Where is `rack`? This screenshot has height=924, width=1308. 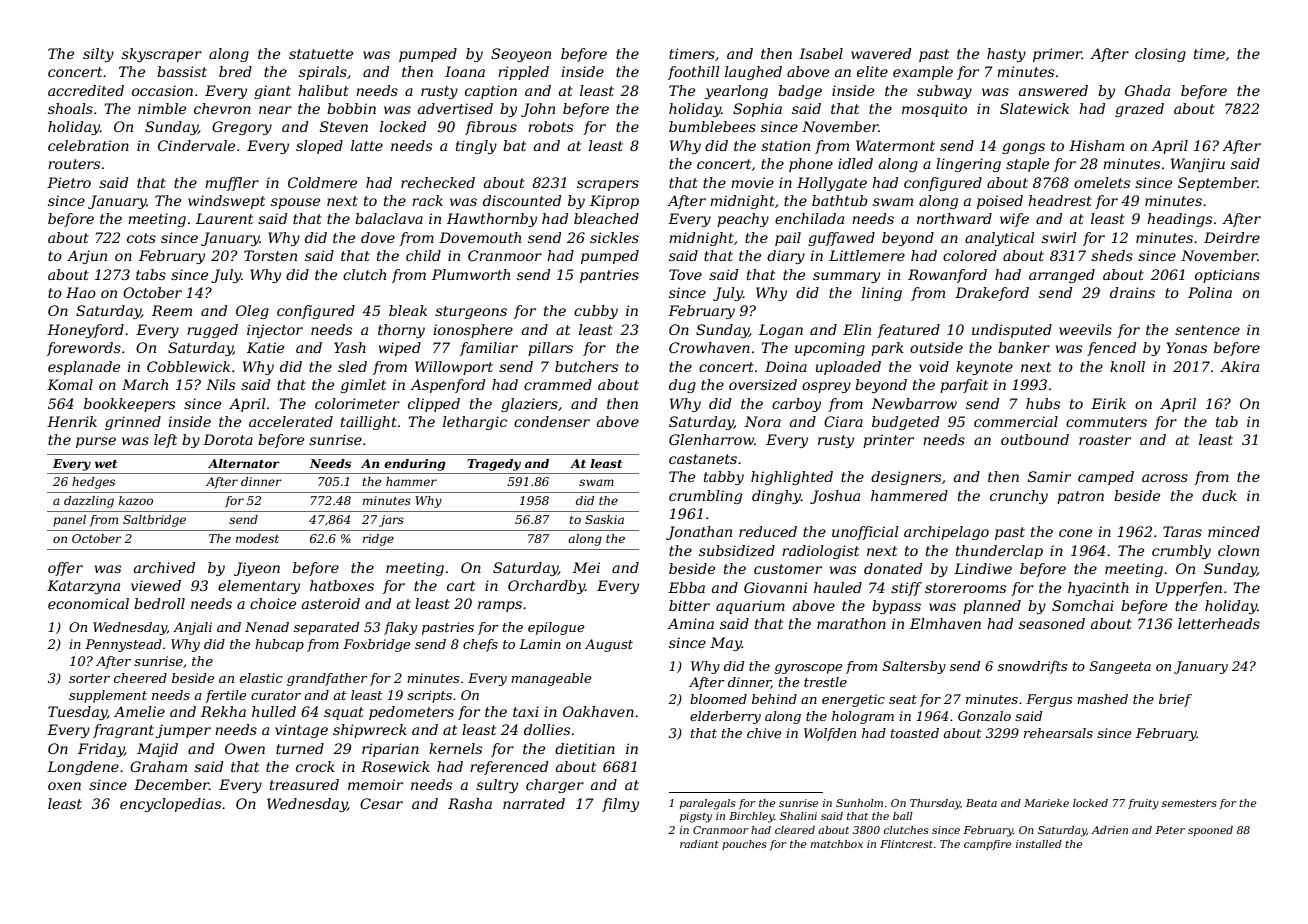
rack is located at coordinates (427, 200).
